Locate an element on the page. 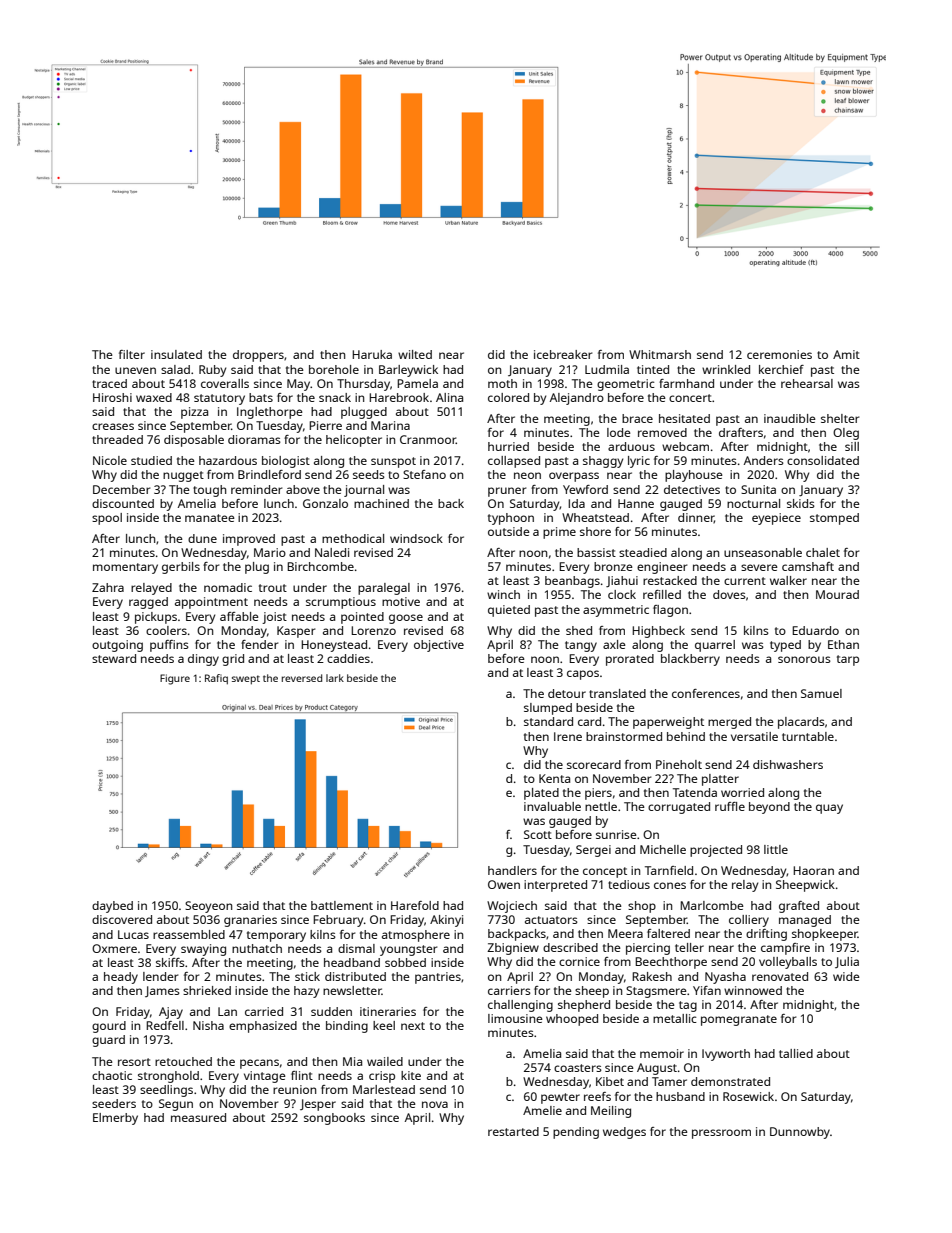 This page has width=952, height=1233. quay is located at coordinates (829, 809).
